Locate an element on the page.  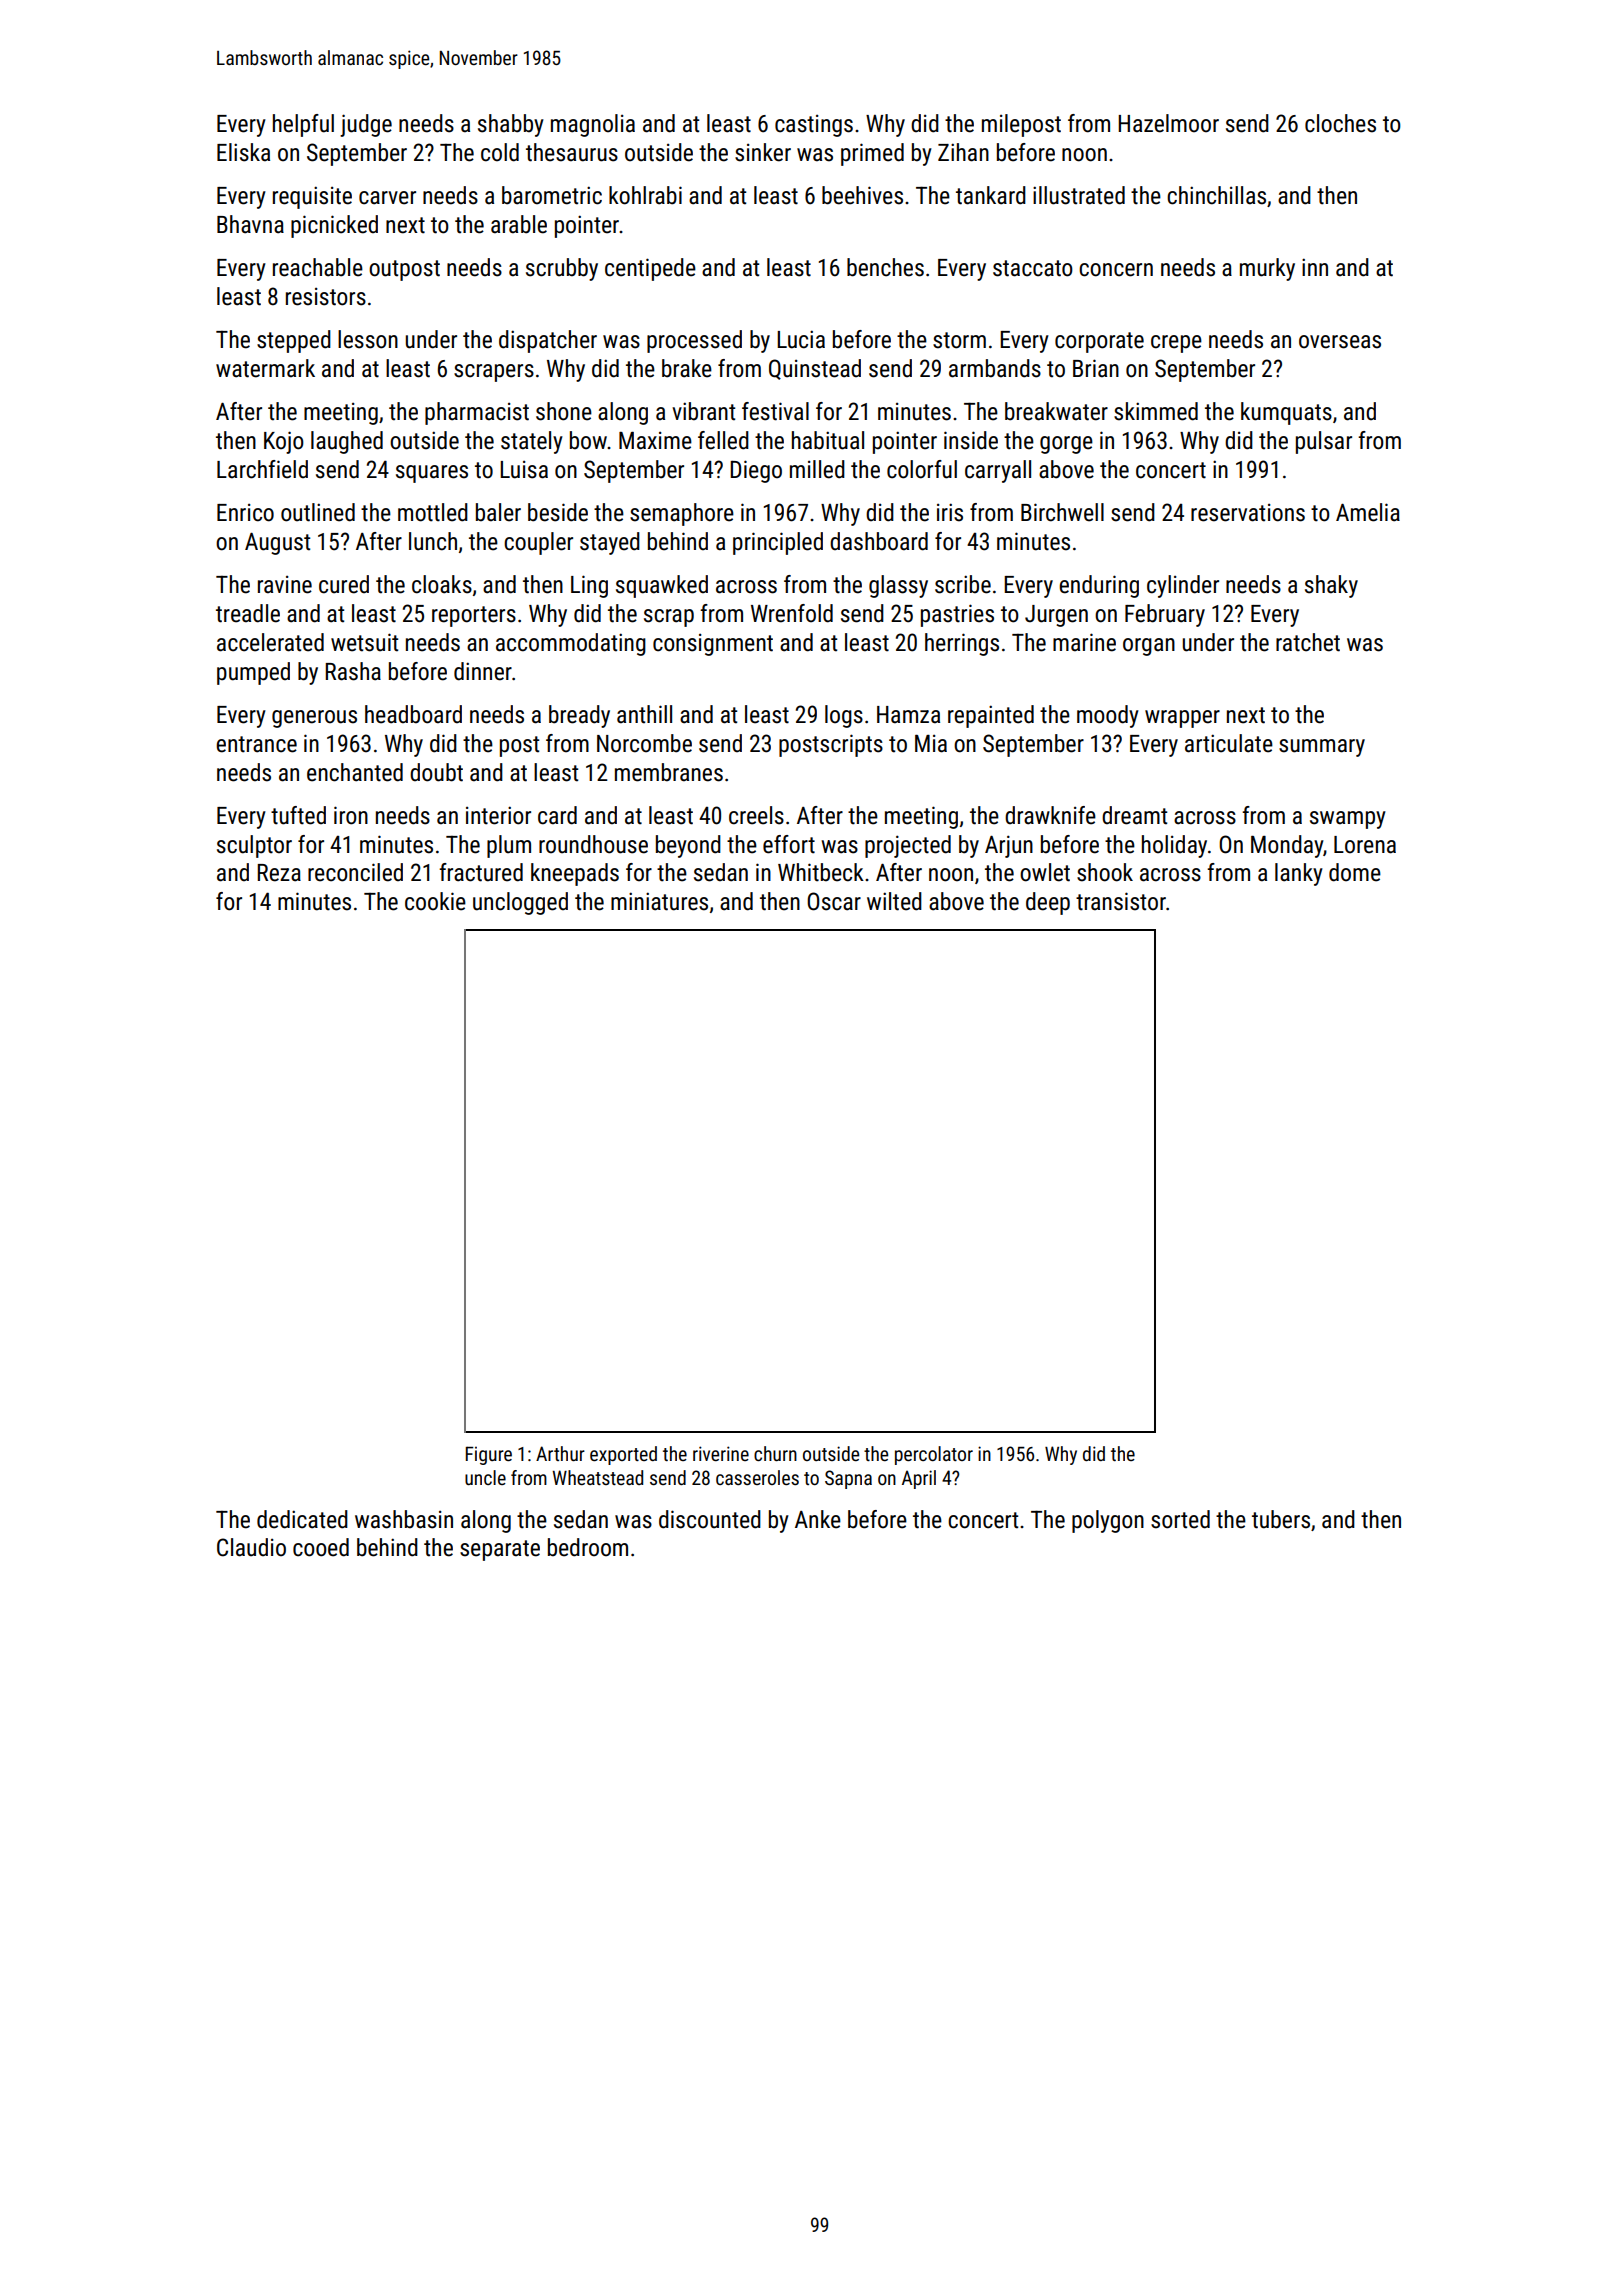
Quinstead is located at coordinates (815, 369).
